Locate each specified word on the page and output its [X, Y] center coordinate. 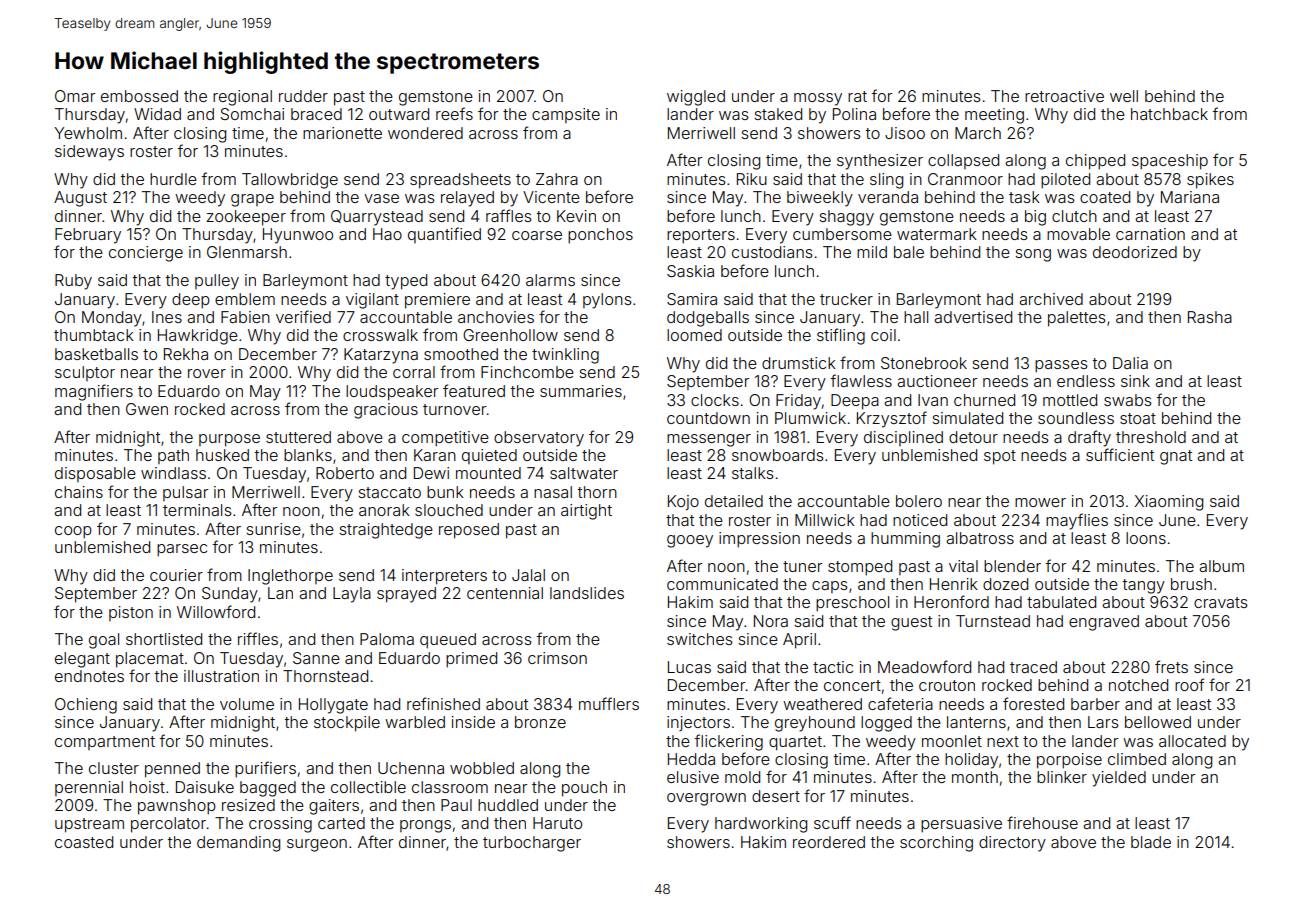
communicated [722, 584]
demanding [238, 844]
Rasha [1210, 317]
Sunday [230, 595]
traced [1033, 667]
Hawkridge [198, 337]
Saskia [690, 271]
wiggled [696, 98]
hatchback [1169, 114]
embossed [139, 96]
